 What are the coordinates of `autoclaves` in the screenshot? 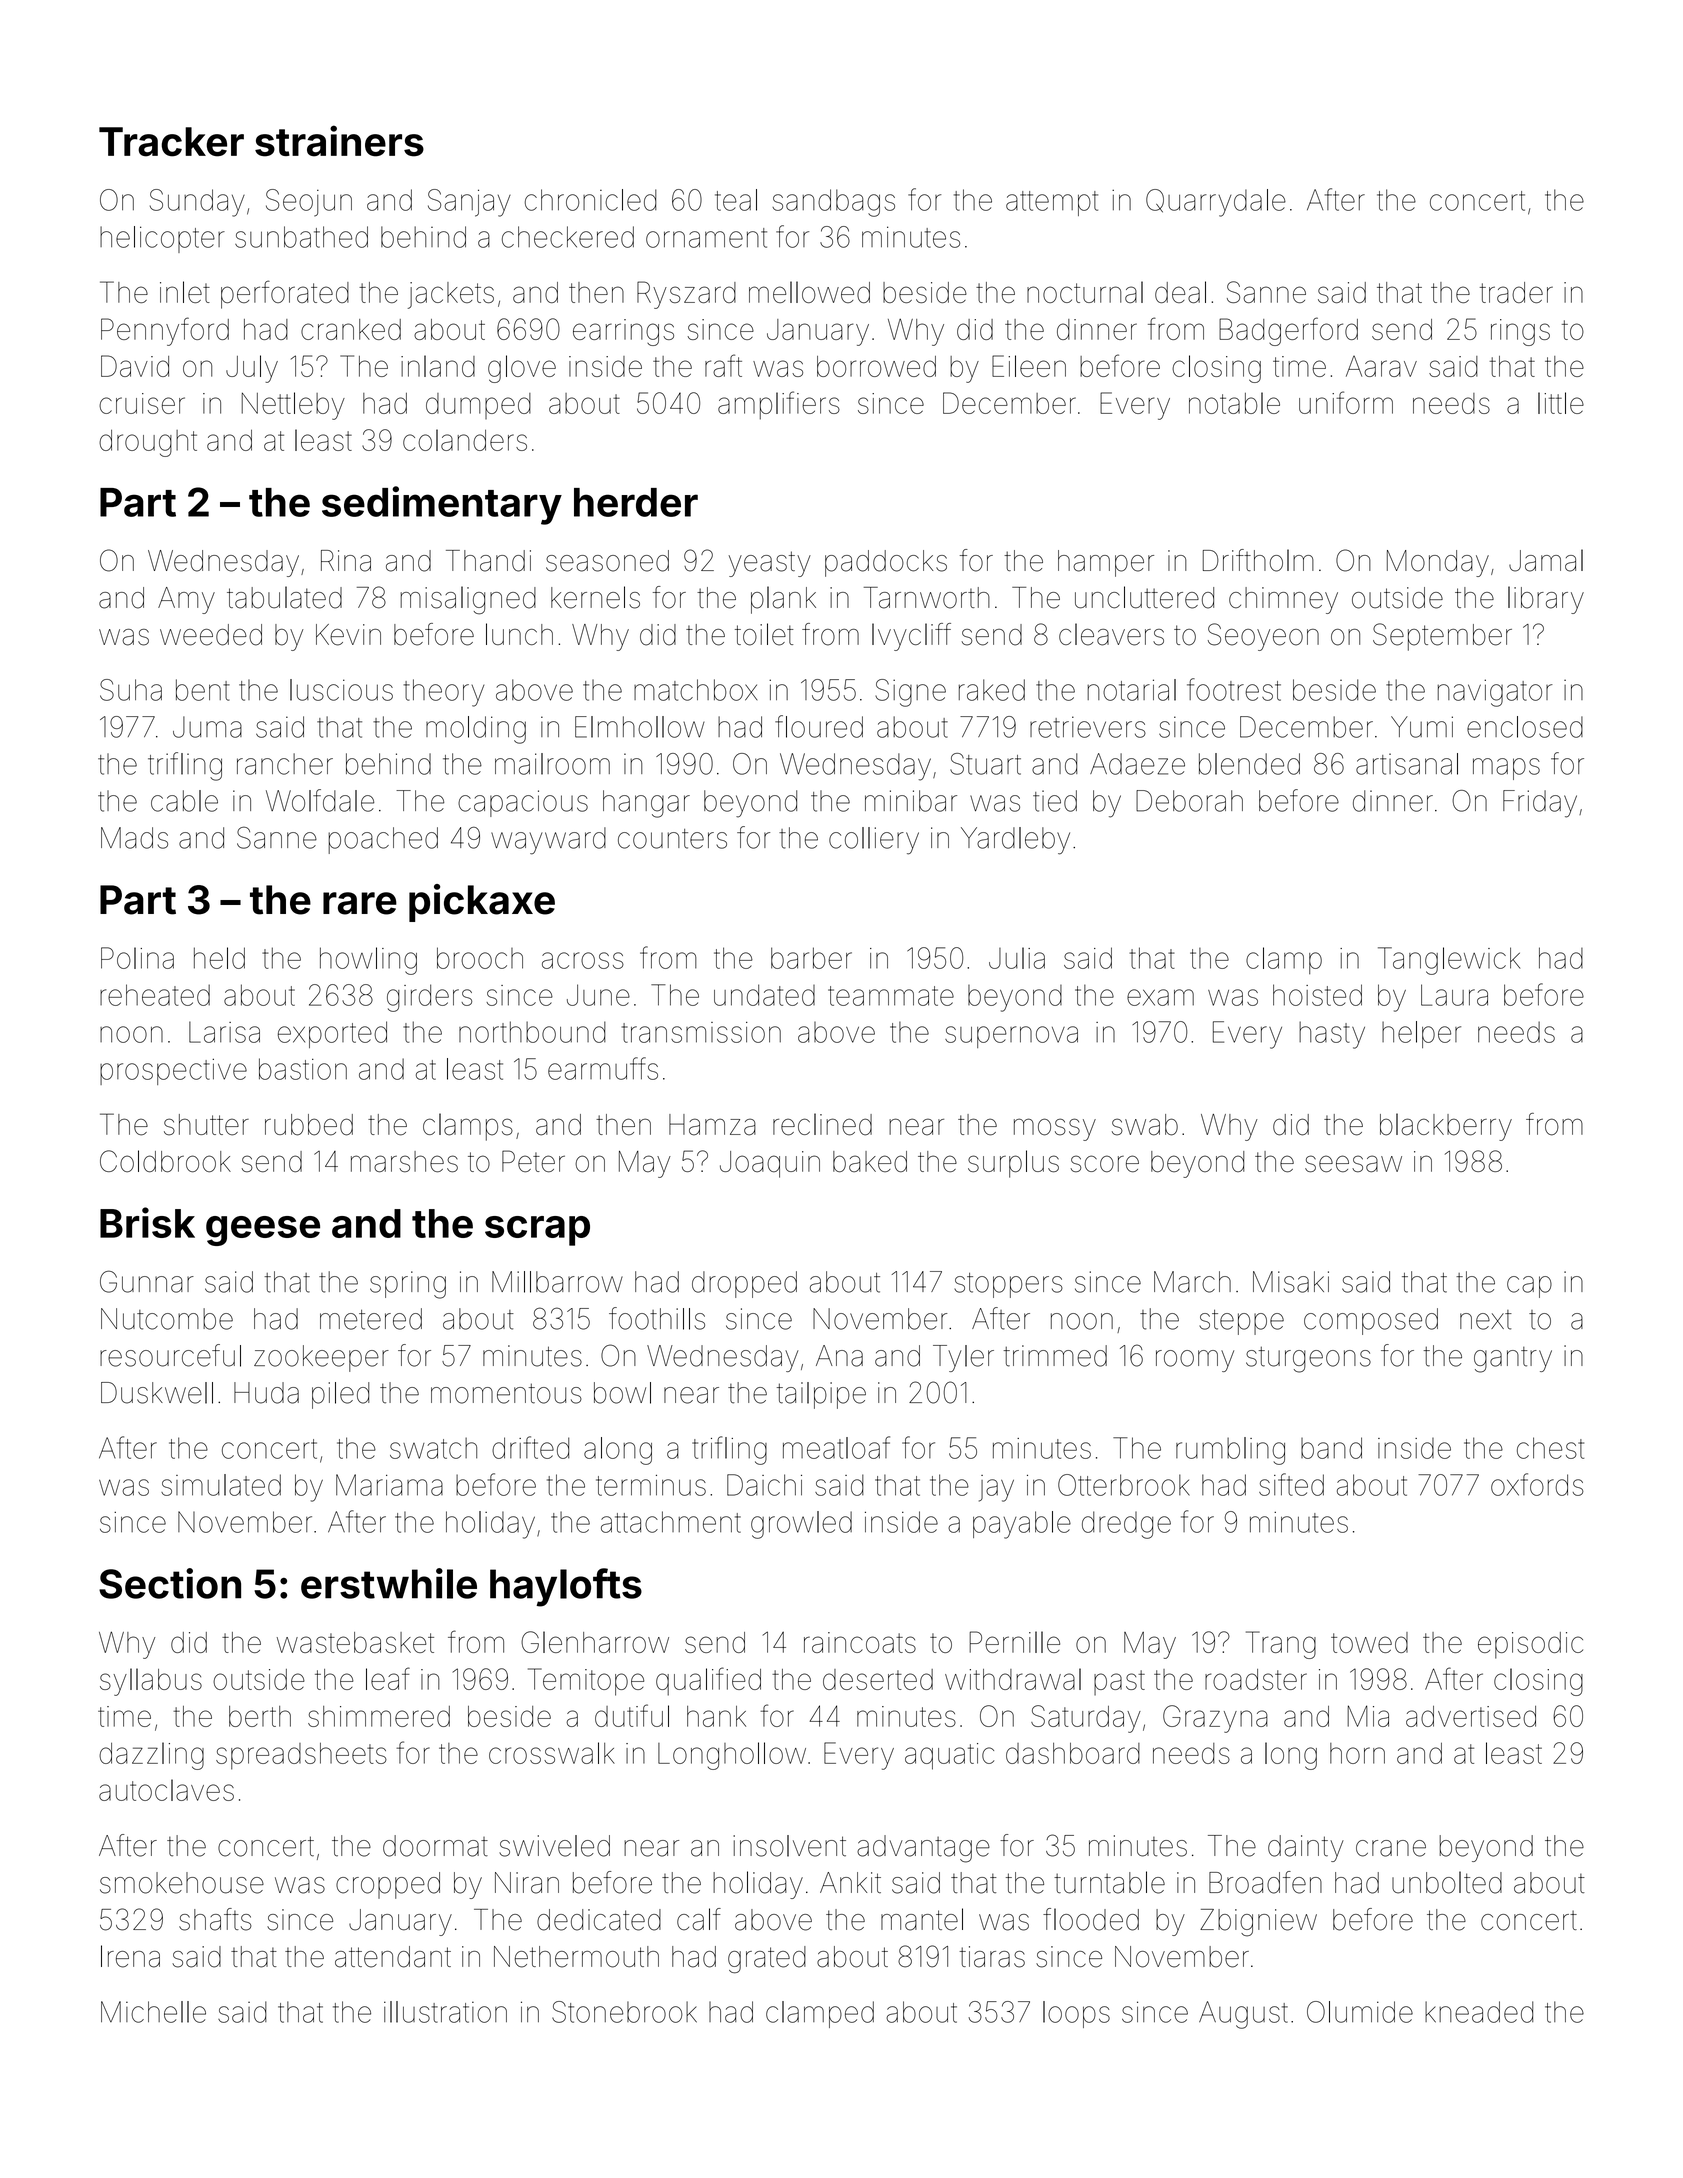 It's located at (166, 1790).
